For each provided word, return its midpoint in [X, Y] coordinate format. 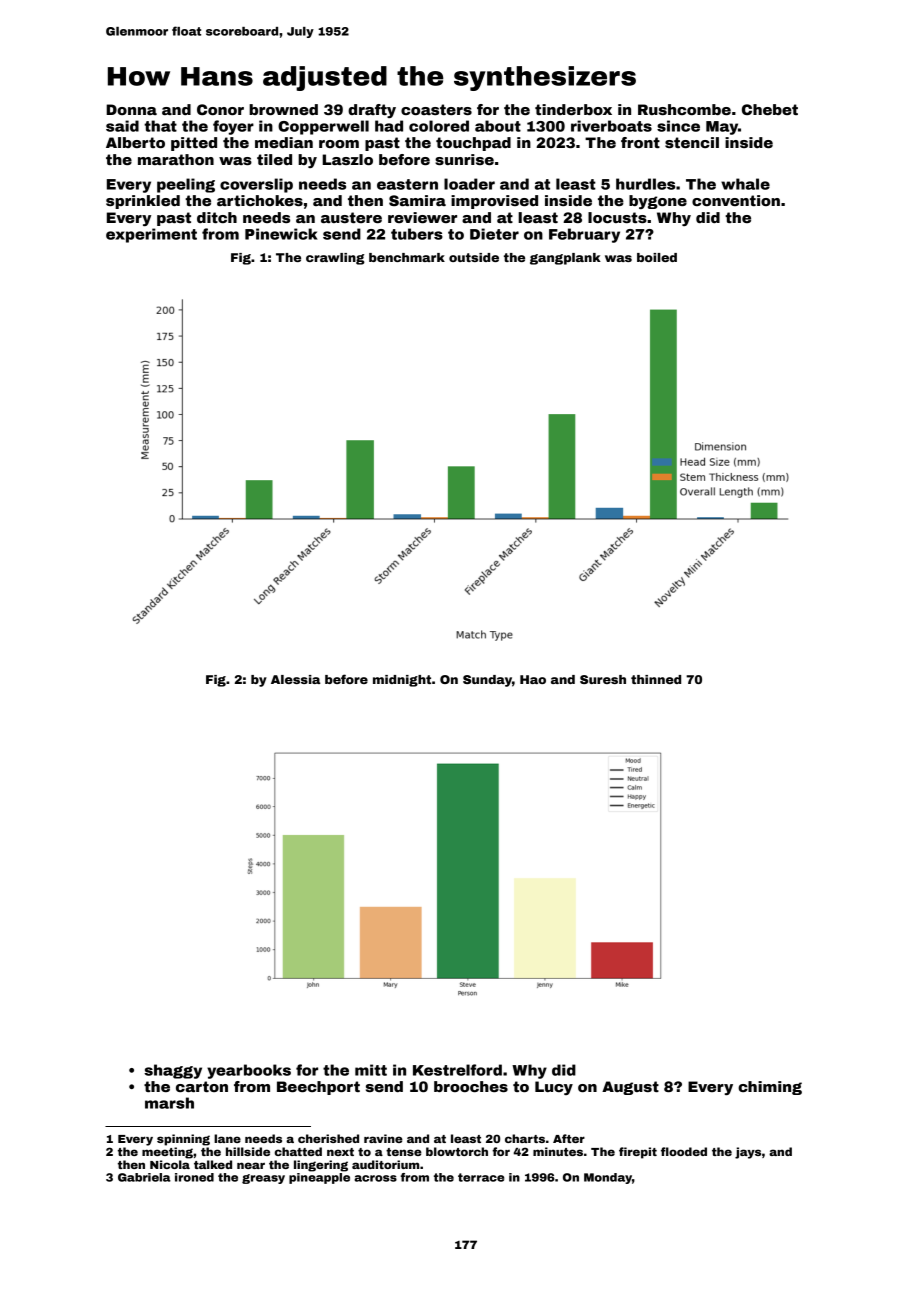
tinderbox [573, 109]
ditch [217, 217]
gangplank [565, 259]
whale [745, 184]
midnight [402, 681]
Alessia [295, 679]
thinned [656, 679]
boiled [657, 257]
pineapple [319, 1178]
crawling [335, 259]
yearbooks [249, 1071]
